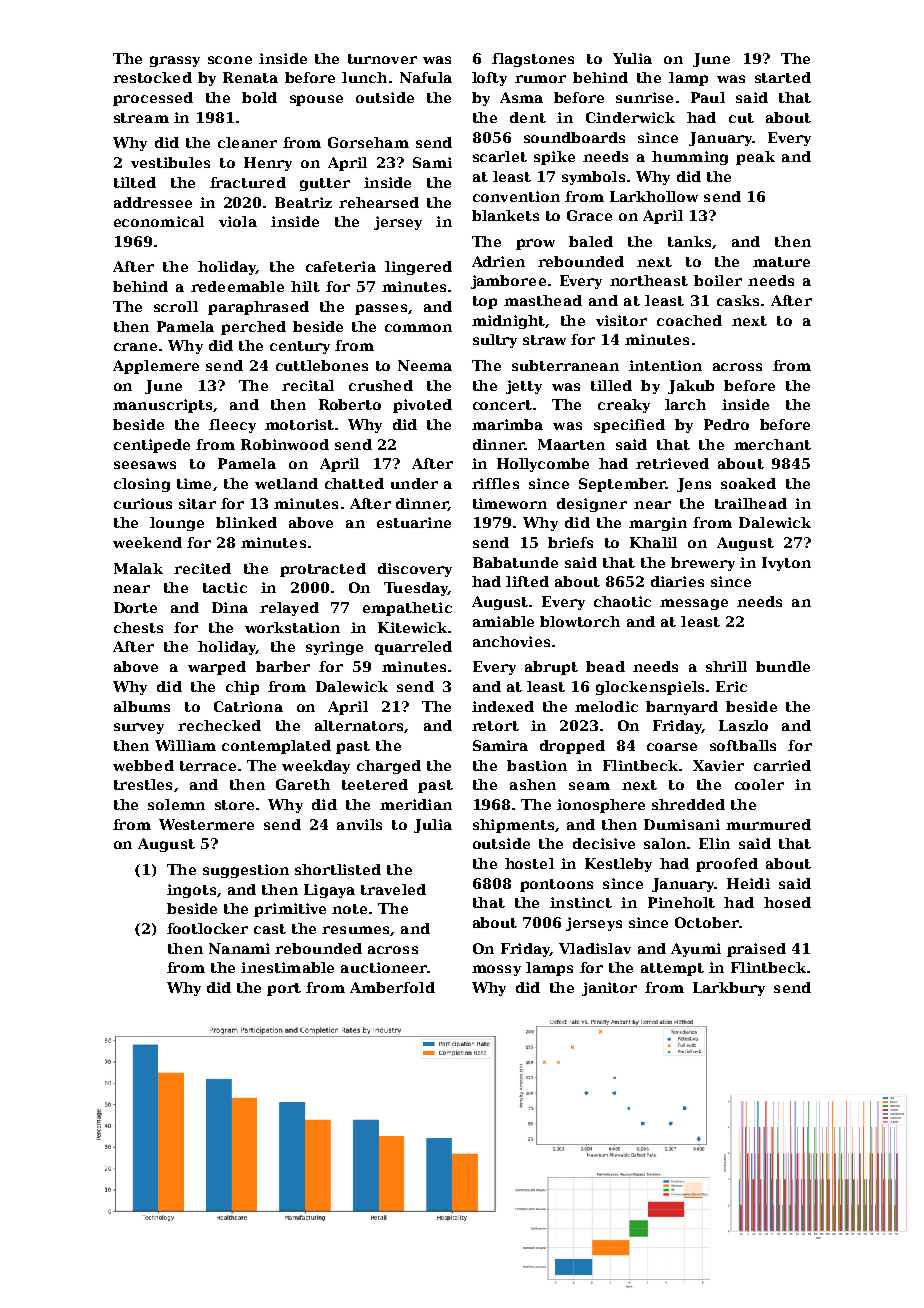 This page has width=924, height=1308. Describe the element at coordinates (359, 725) in the page. I see `alternators` at that location.
